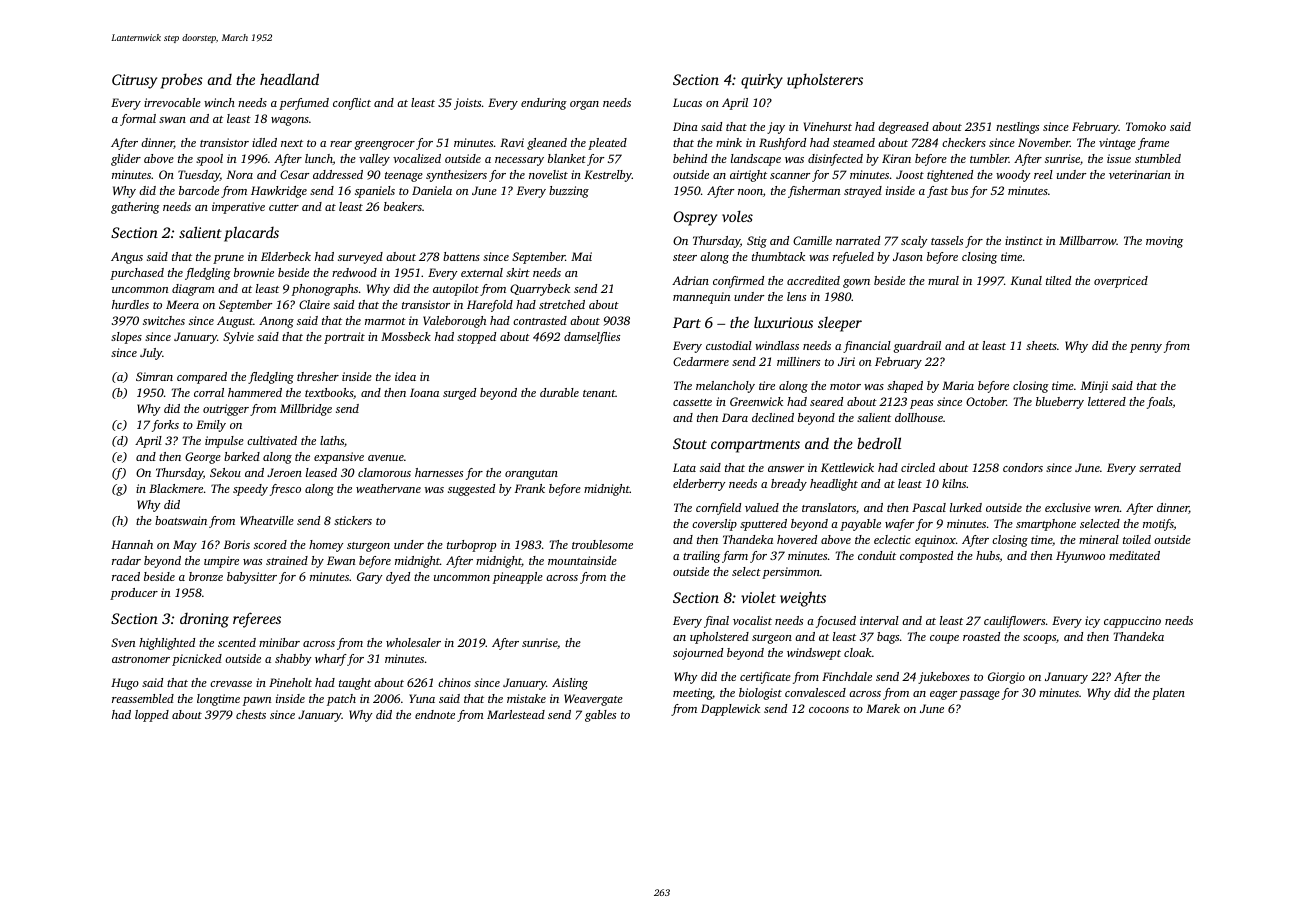 This image has height=924, width=1308. Describe the element at coordinates (518, 578) in the image. I see `pineapple` at that location.
